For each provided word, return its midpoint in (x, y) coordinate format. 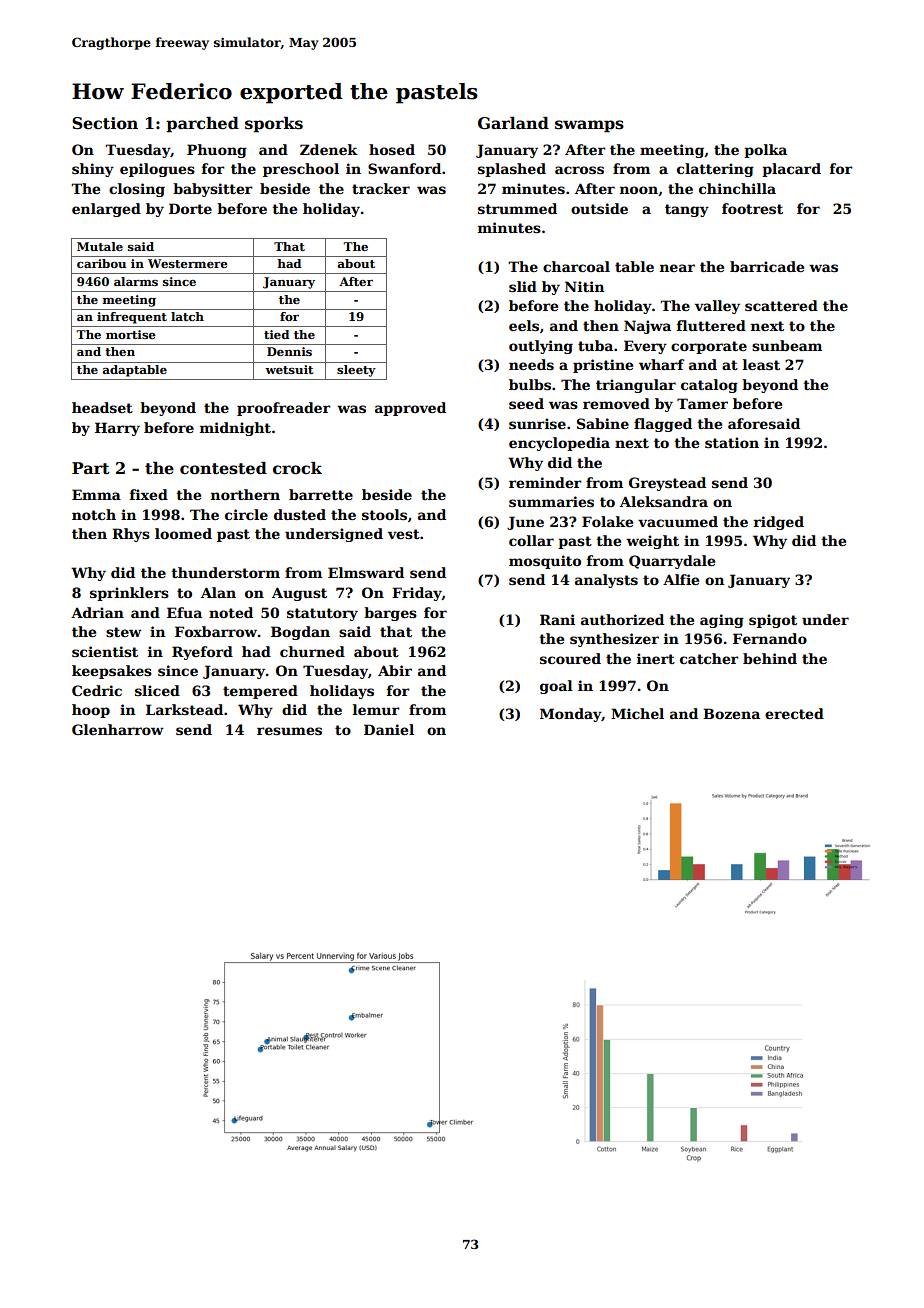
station (732, 442)
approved (410, 409)
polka (765, 151)
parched (202, 125)
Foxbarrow (216, 631)
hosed (392, 149)
